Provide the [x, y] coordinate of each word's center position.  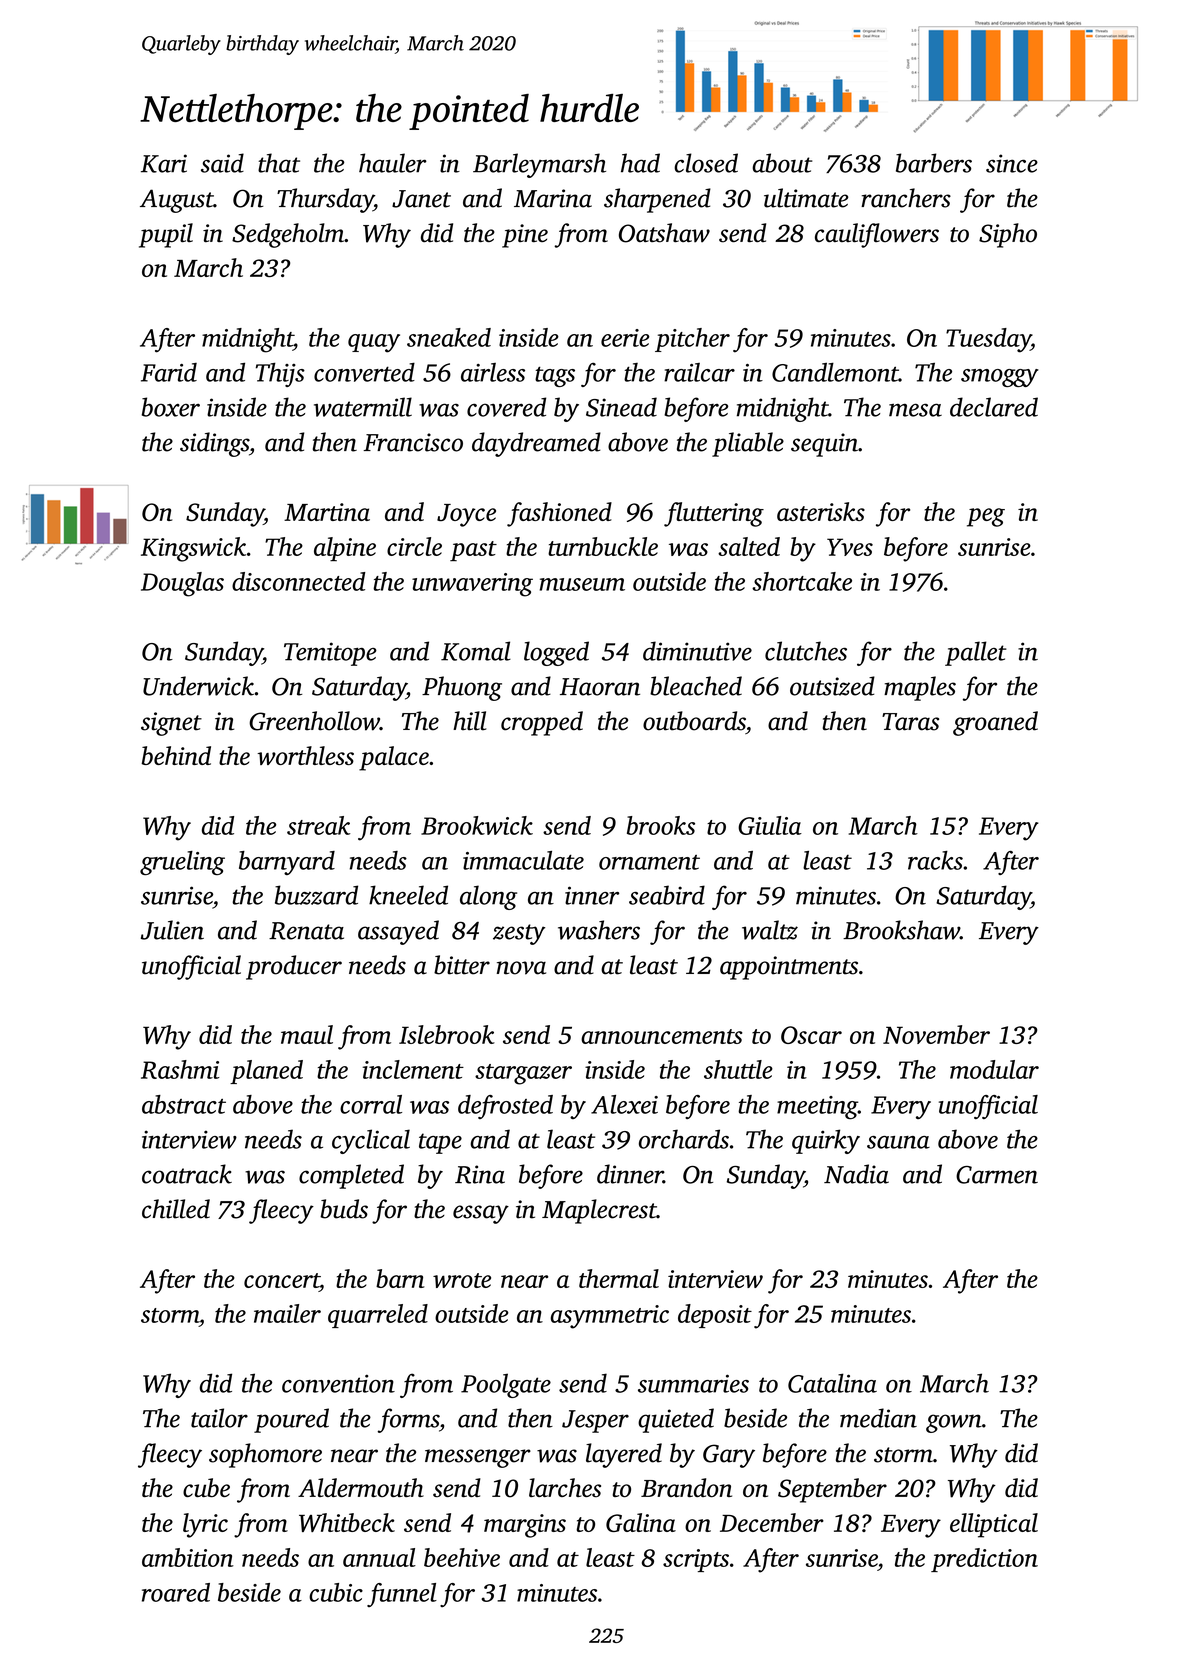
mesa [915, 410]
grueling [182, 863]
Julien [172, 930]
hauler [393, 163]
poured [291, 1420]
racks [935, 860]
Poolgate [506, 1385]
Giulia [770, 825]
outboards [694, 721]
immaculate [523, 860]
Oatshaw [664, 233]
